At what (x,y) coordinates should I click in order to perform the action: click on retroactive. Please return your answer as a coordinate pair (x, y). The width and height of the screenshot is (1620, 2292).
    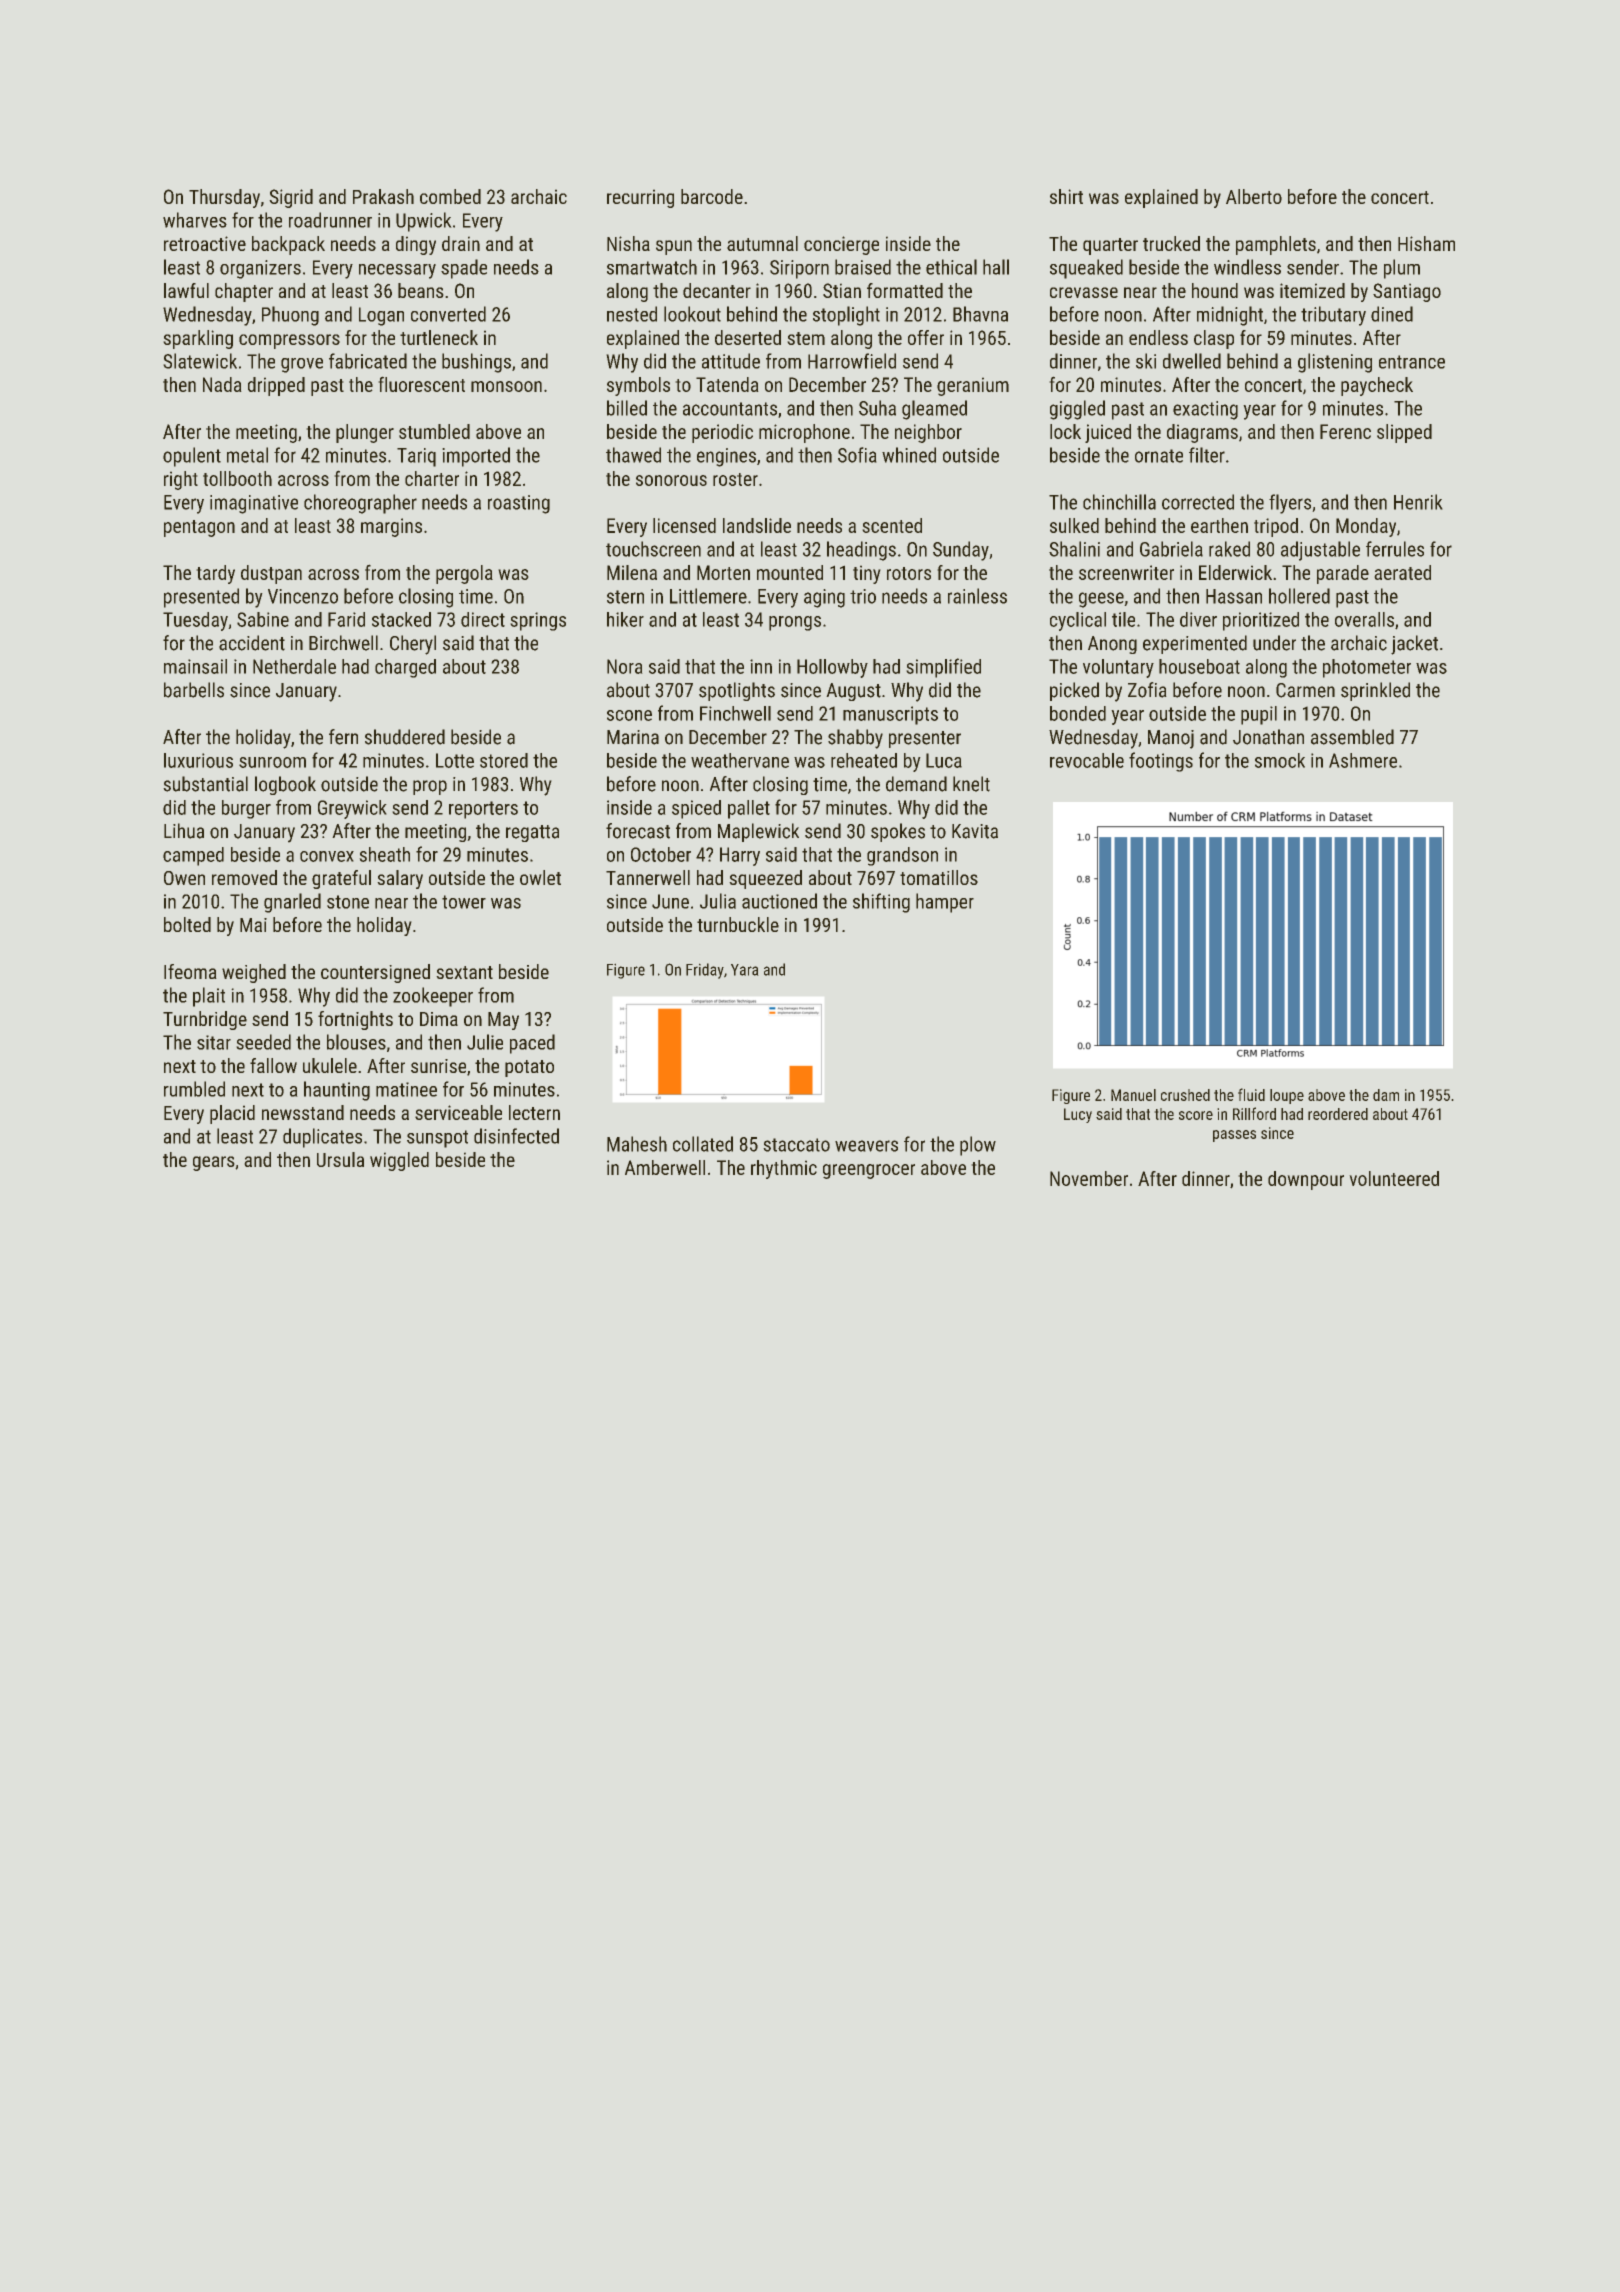
    Looking at the image, I should click on (205, 243).
